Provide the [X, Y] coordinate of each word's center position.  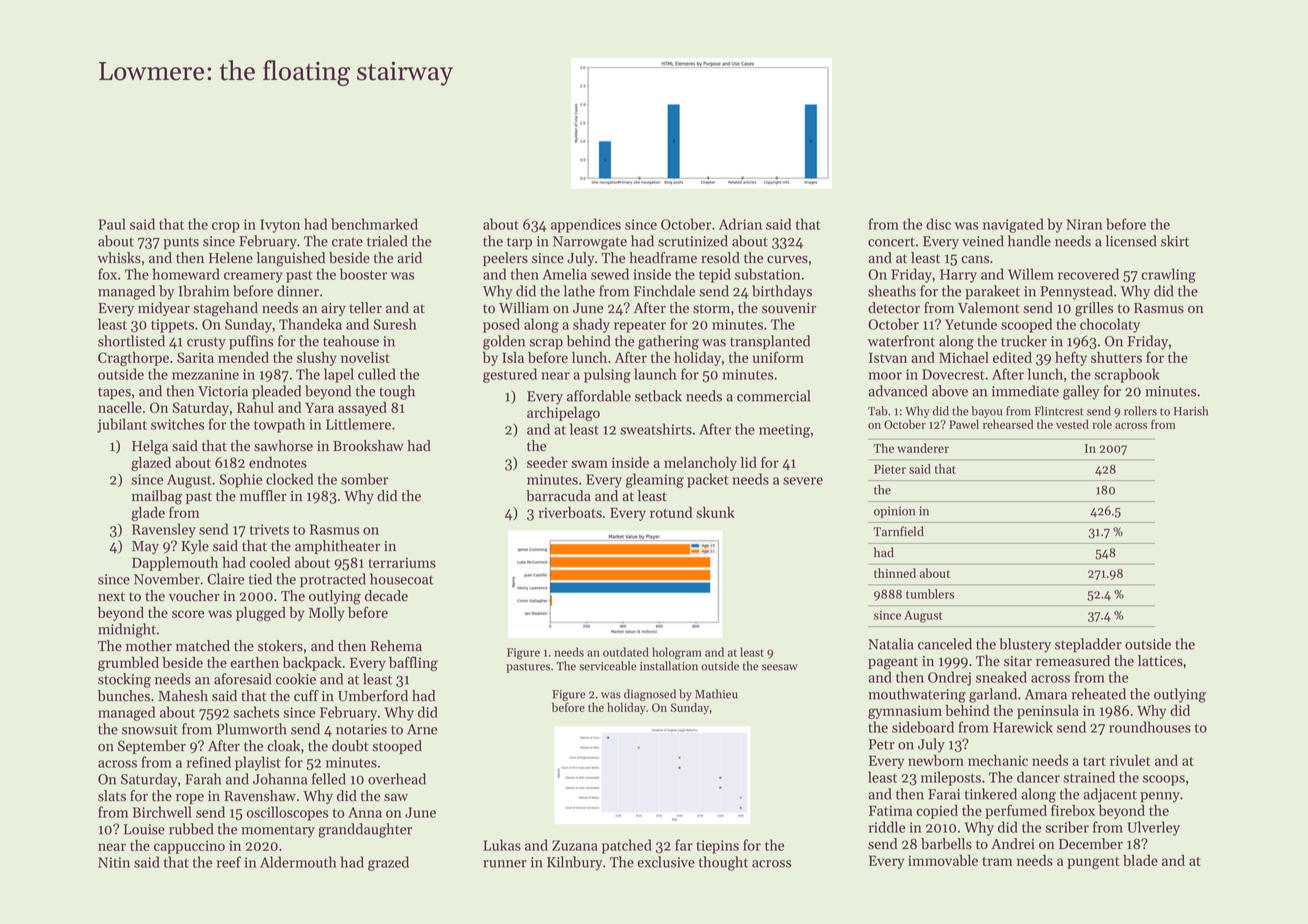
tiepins [717, 847]
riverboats [570, 512]
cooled [270, 562]
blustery [1025, 645]
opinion [894, 512]
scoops [1164, 780]
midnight [127, 630]
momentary [278, 831]
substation [767, 274]
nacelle [120, 407]
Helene [231, 258]
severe [803, 481]
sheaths [892, 291]
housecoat [402, 579]
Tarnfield [898, 531]
